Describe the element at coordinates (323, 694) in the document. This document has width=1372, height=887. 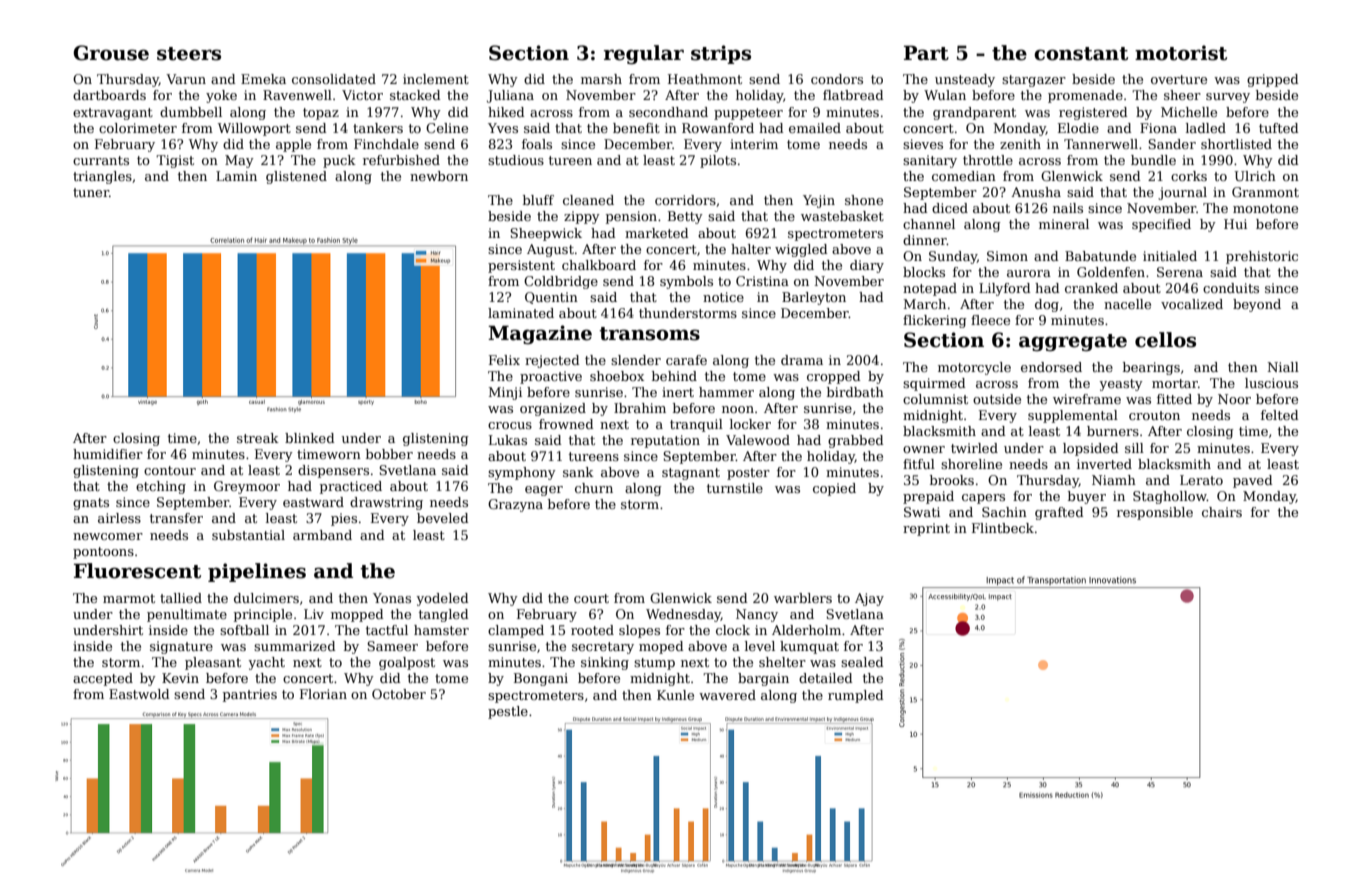
I see `Florian` at that location.
